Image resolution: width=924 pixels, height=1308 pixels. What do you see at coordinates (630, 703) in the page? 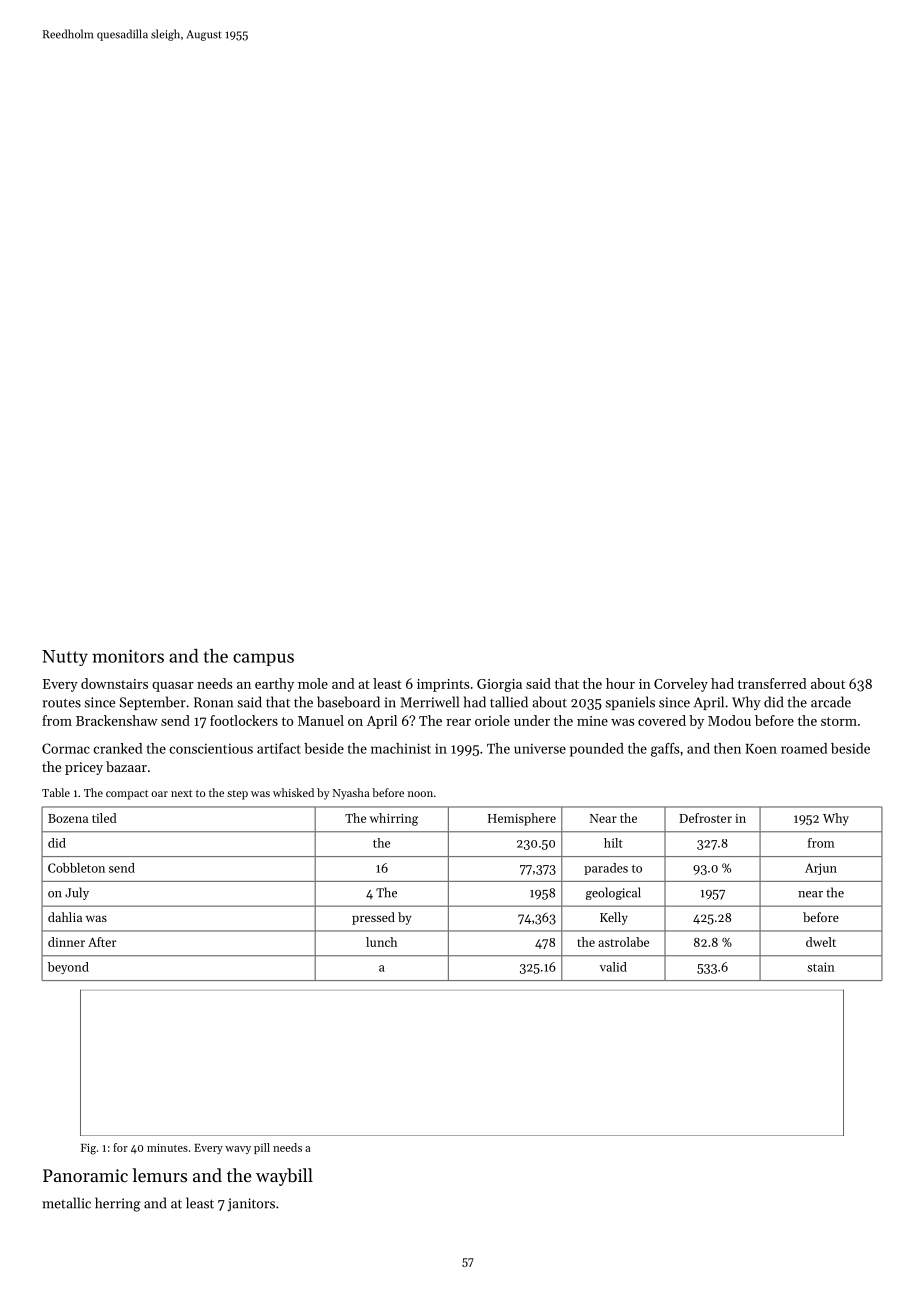
I see `spaniels` at bounding box center [630, 703].
